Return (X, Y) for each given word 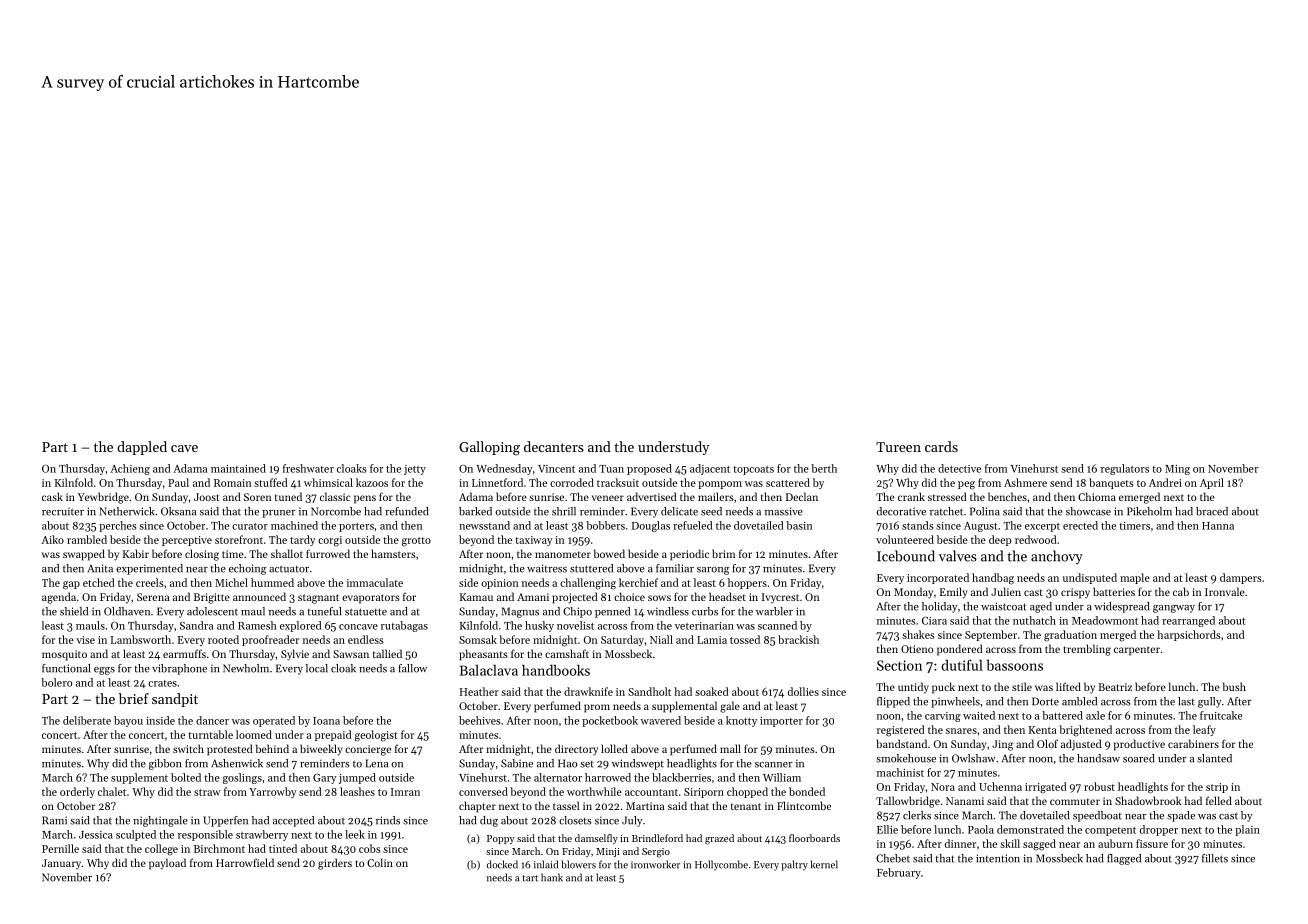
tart (530, 878)
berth (824, 468)
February (899, 873)
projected (575, 598)
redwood (1036, 539)
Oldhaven (127, 611)
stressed (947, 496)
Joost (207, 497)
